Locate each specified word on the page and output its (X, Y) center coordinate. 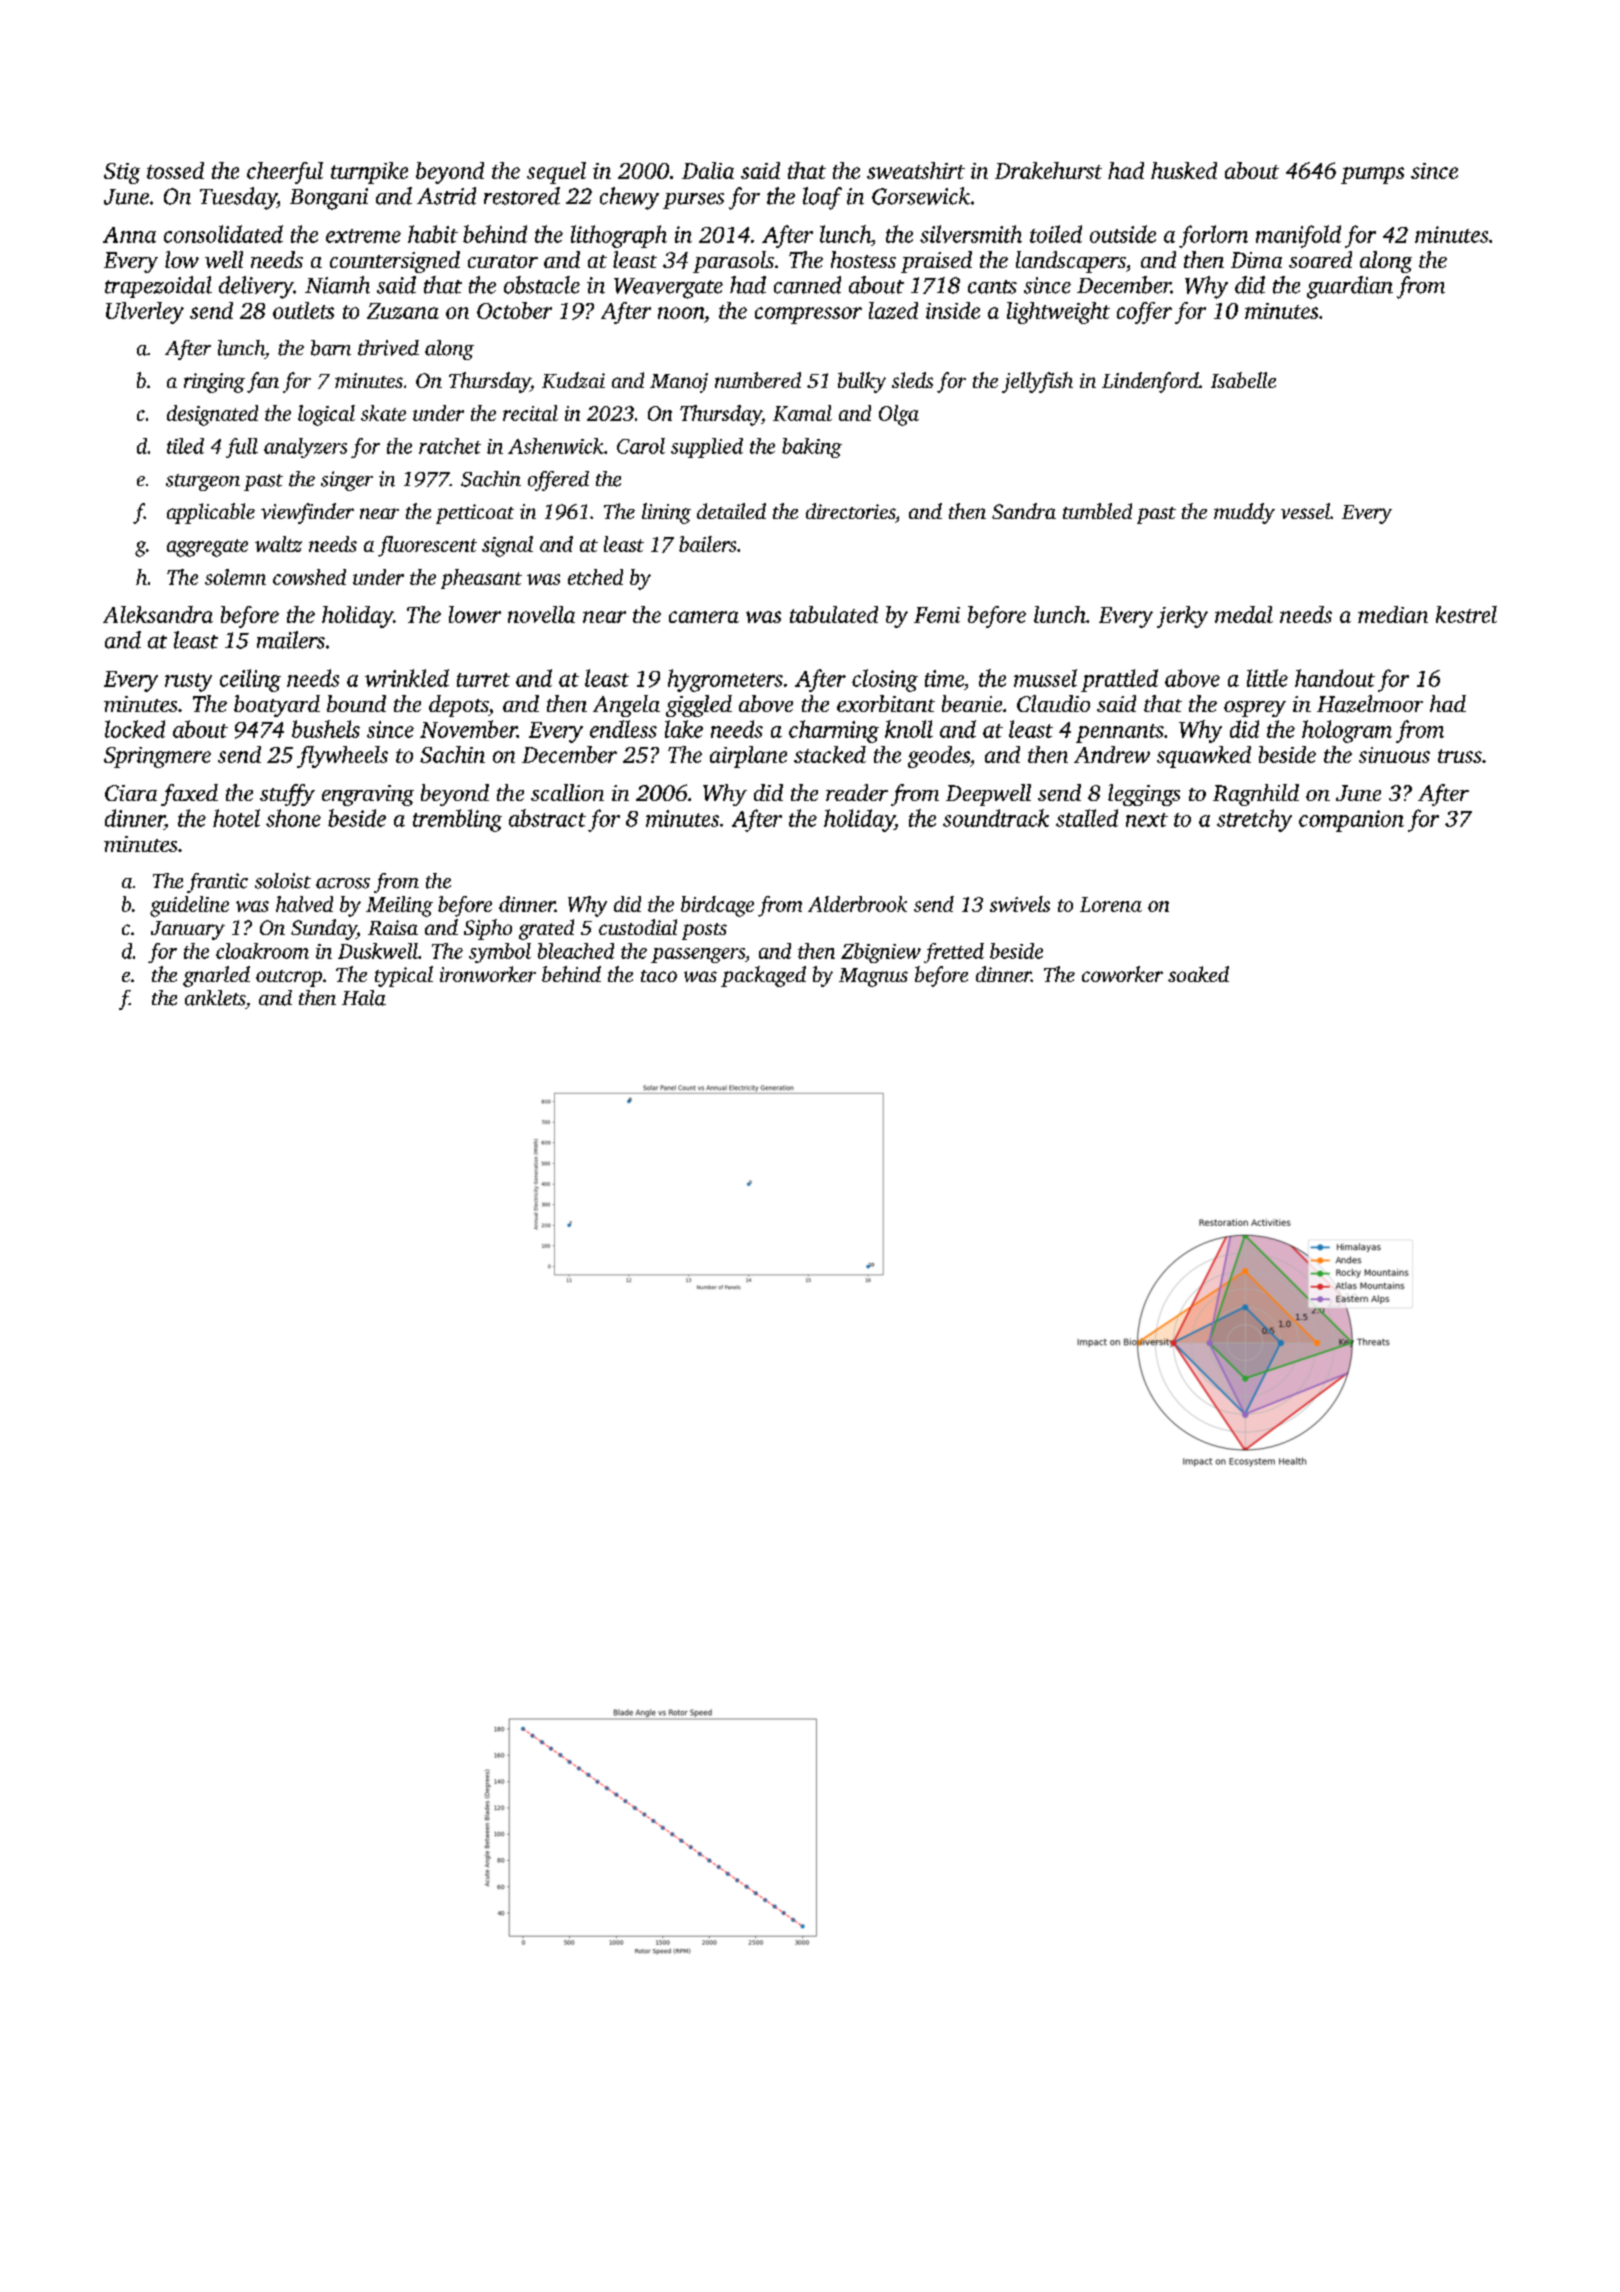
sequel (556, 173)
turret (483, 680)
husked (1184, 170)
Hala (364, 998)
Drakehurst (1048, 170)
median (1393, 614)
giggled (699, 706)
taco (659, 976)
